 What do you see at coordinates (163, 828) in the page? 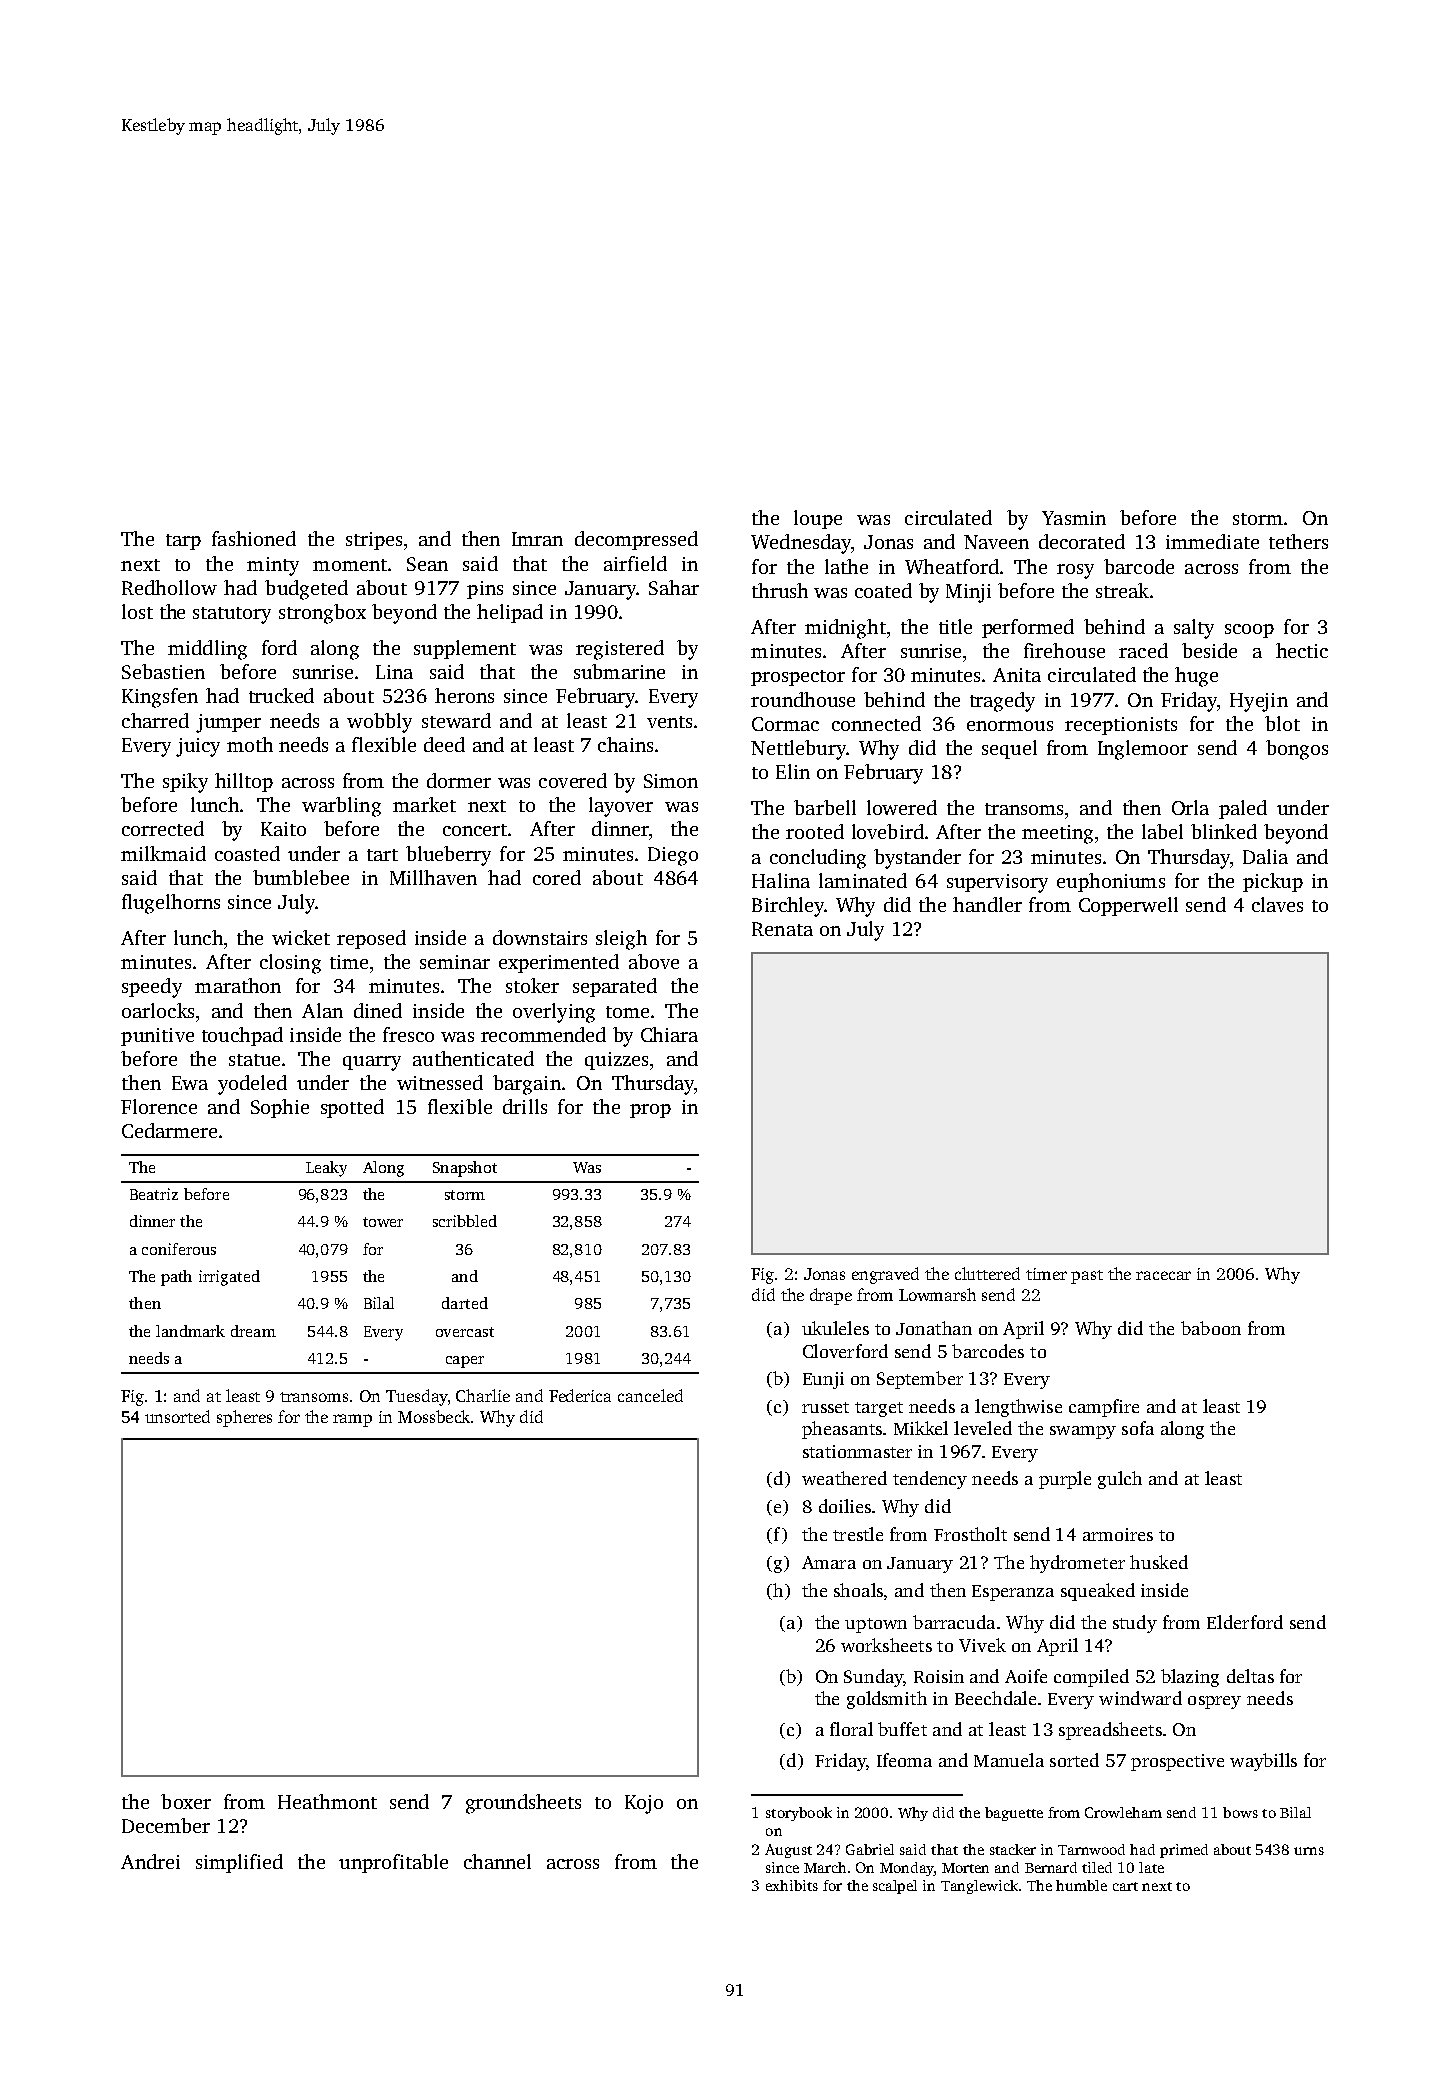
I see `corrected` at bounding box center [163, 828].
